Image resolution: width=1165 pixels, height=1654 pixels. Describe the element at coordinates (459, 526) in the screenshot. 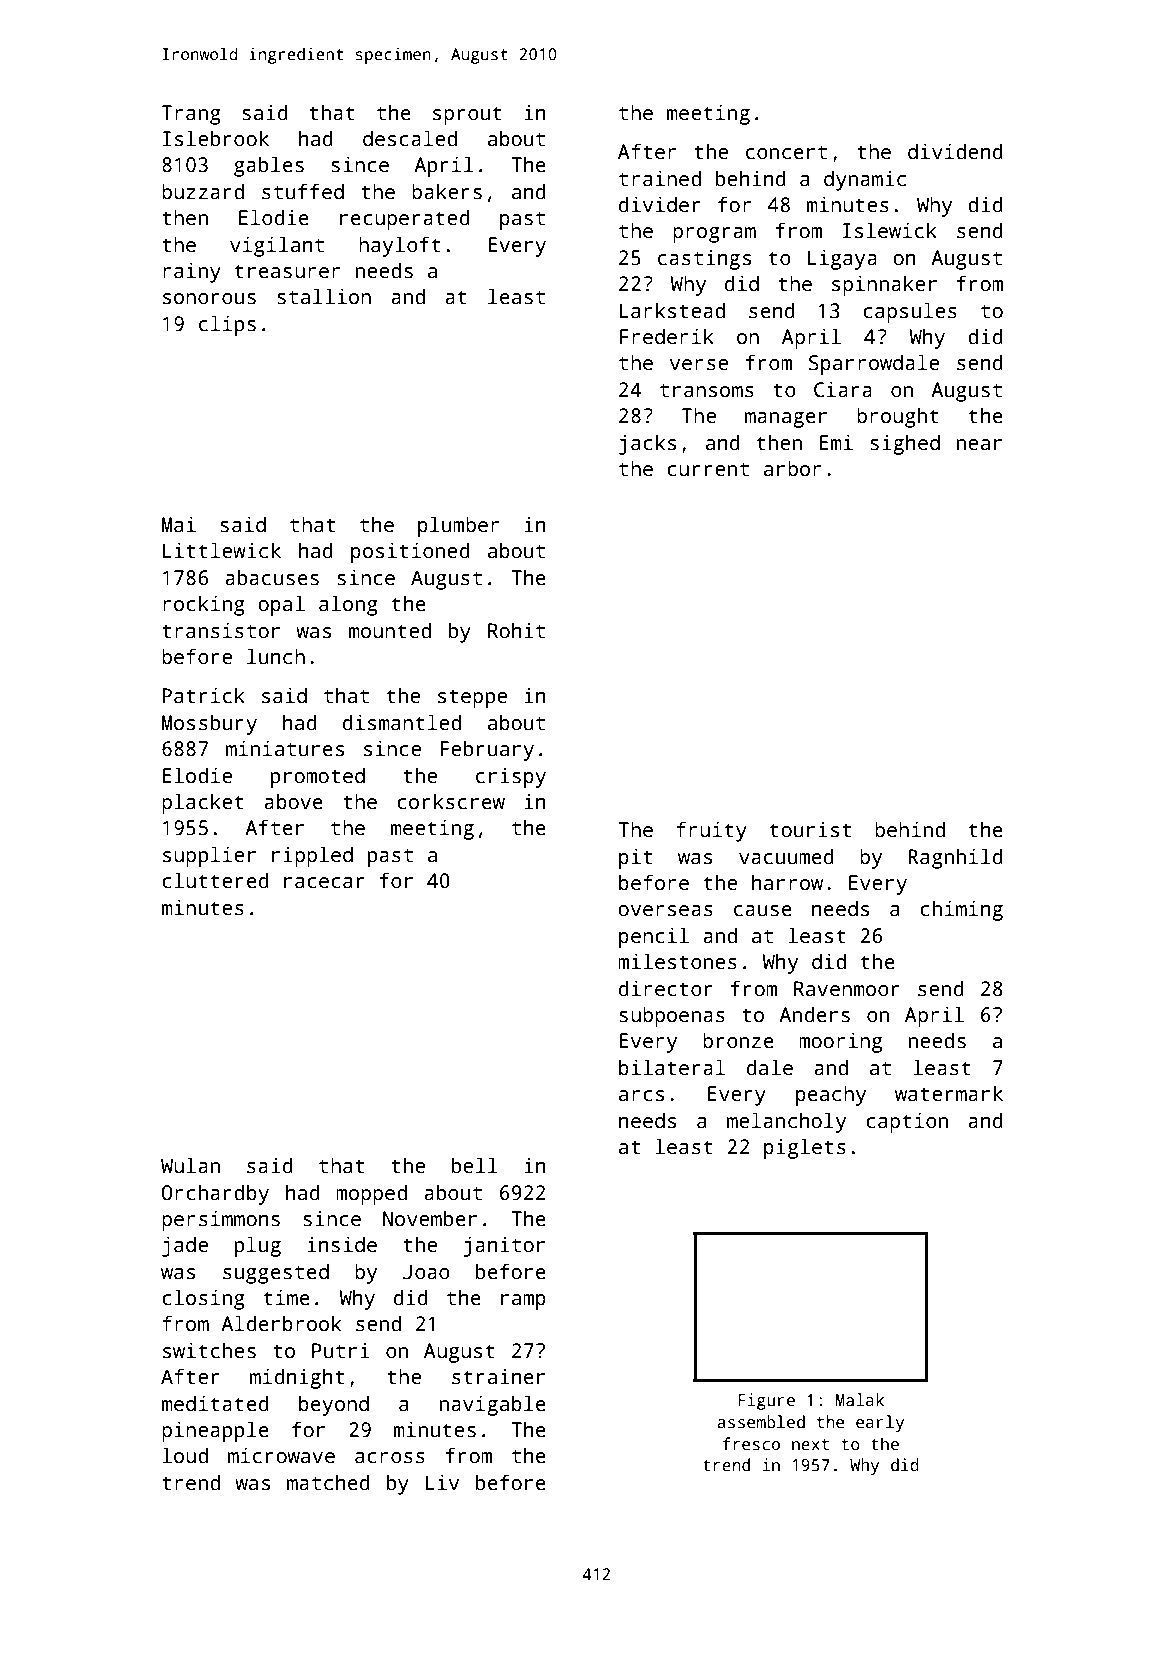

I see `plumber` at that location.
